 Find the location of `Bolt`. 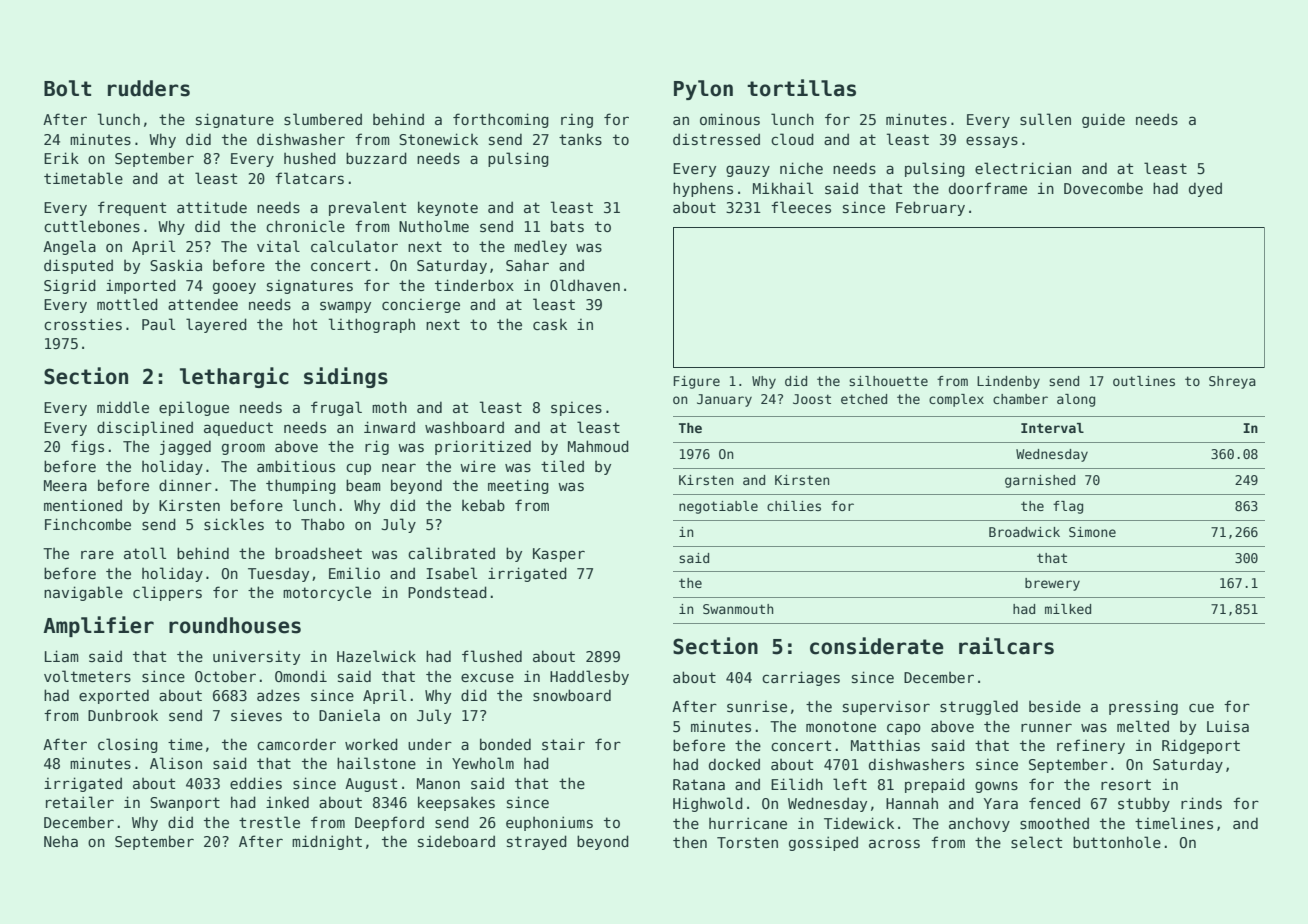

Bolt is located at coordinates (67, 88).
